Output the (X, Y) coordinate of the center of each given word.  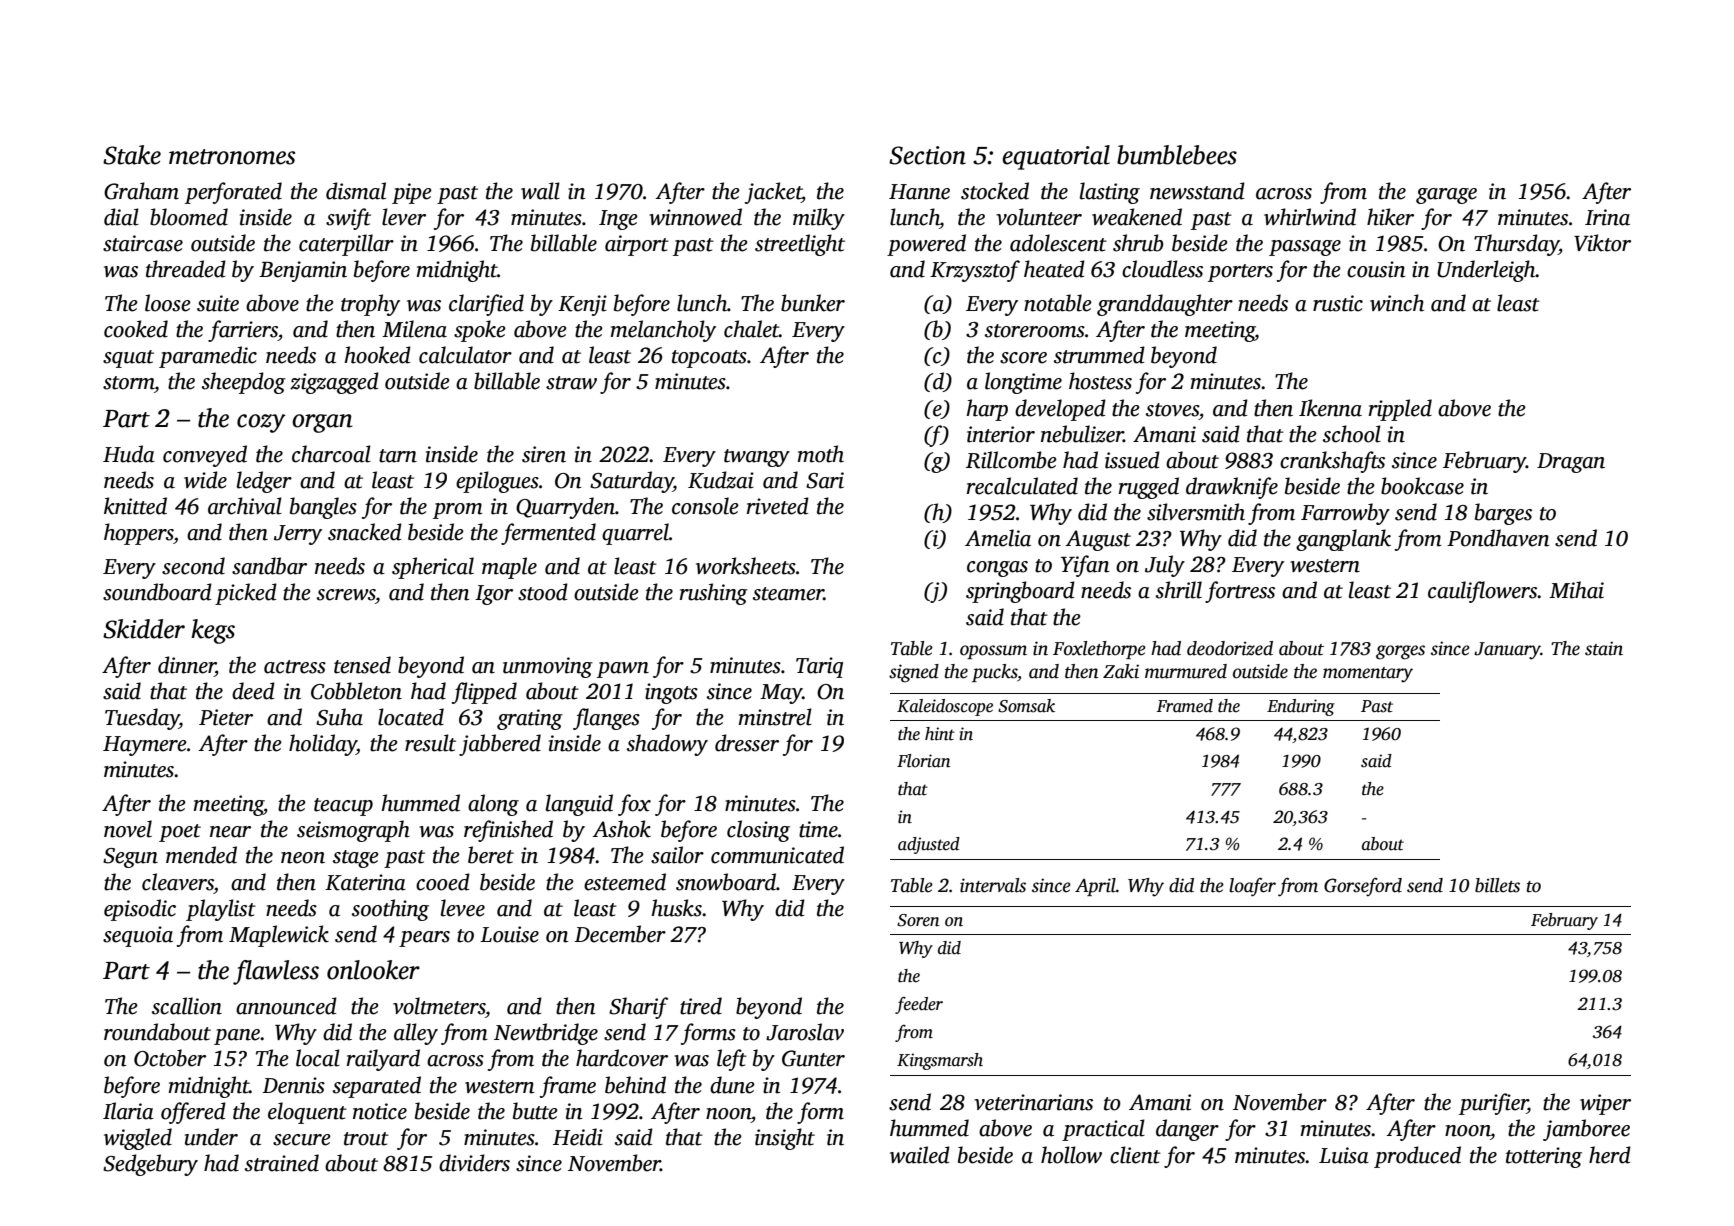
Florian (924, 761)
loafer (1252, 887)
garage (1446, 196)
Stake (132, 155)
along (493, 805)
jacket (773, 193)
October (170, 1058)
